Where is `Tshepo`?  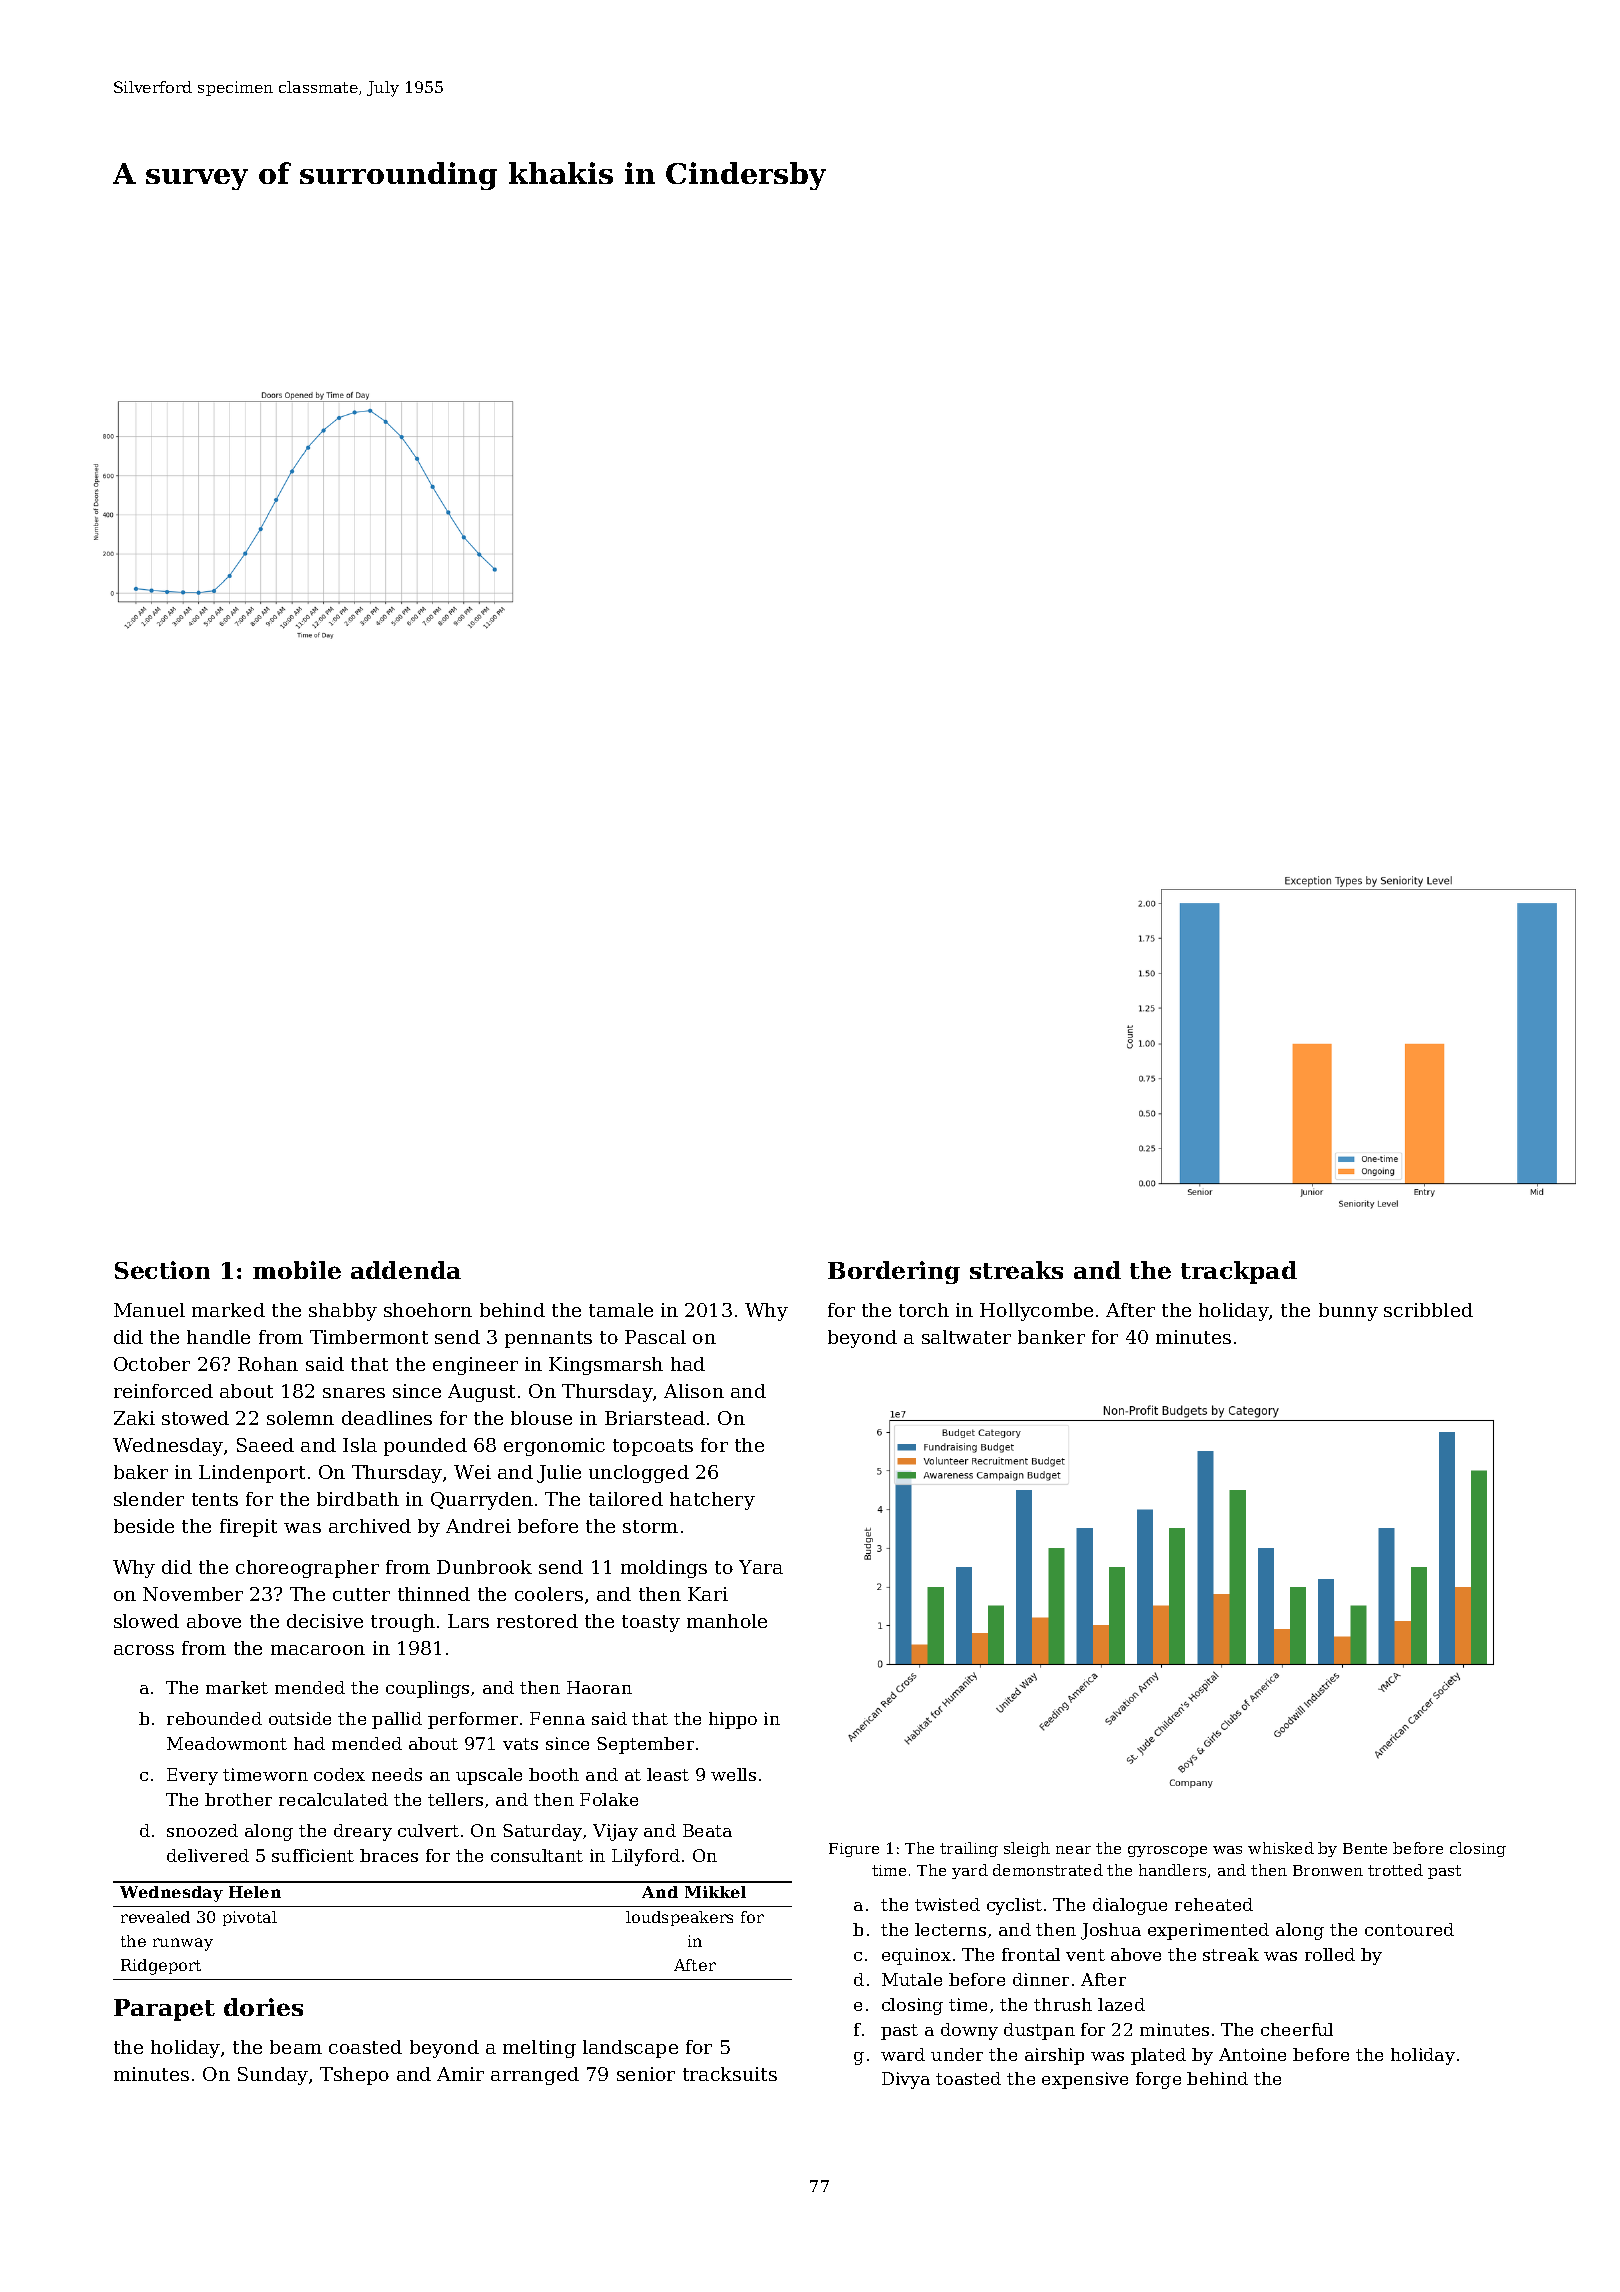 Tshepo is located at coordinates (354, 2076).
